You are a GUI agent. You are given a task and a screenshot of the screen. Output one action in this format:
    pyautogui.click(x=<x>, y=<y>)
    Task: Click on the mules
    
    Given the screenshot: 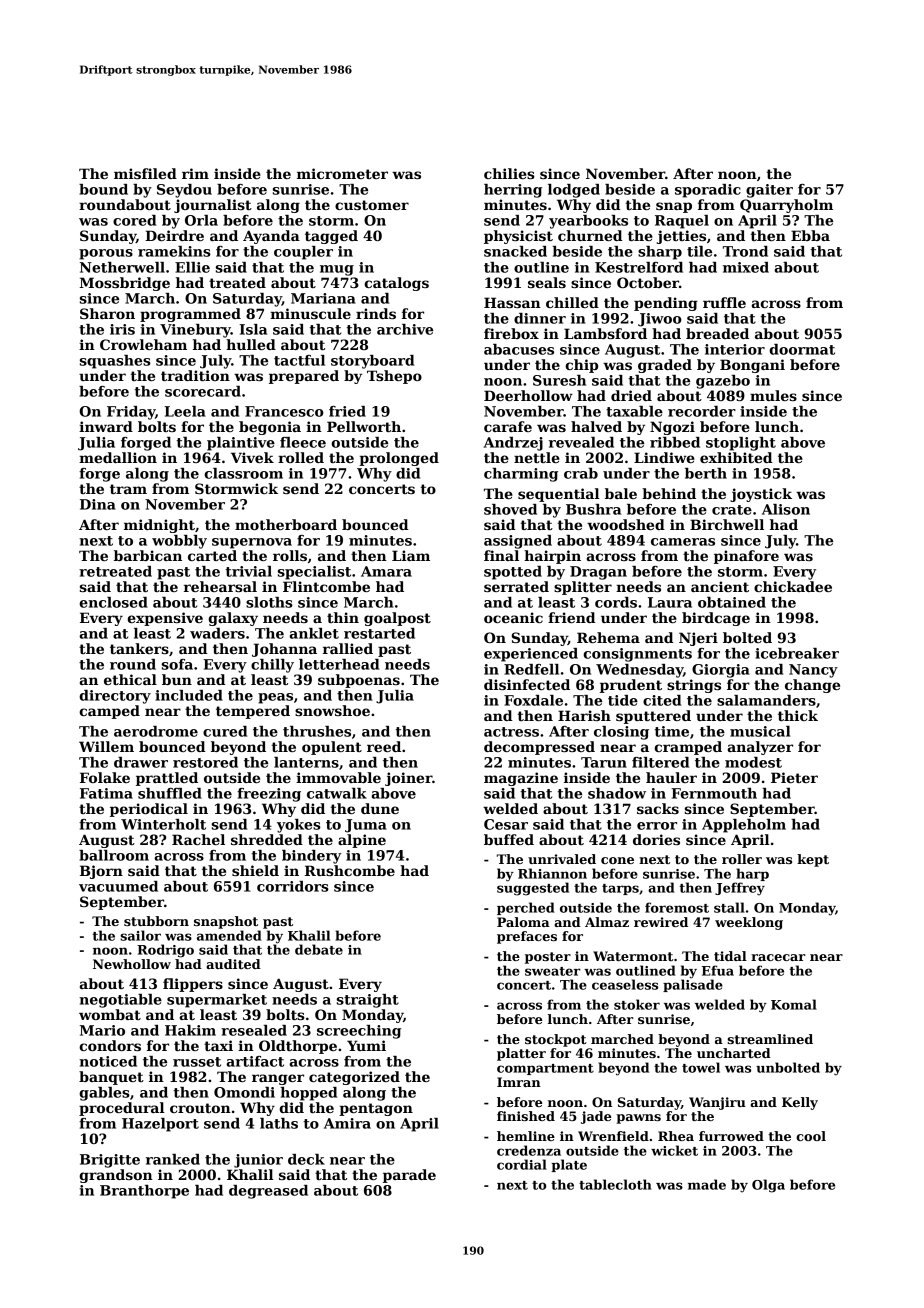 What is the action you would take?
    pyautogui.click(x=773, y=395)
